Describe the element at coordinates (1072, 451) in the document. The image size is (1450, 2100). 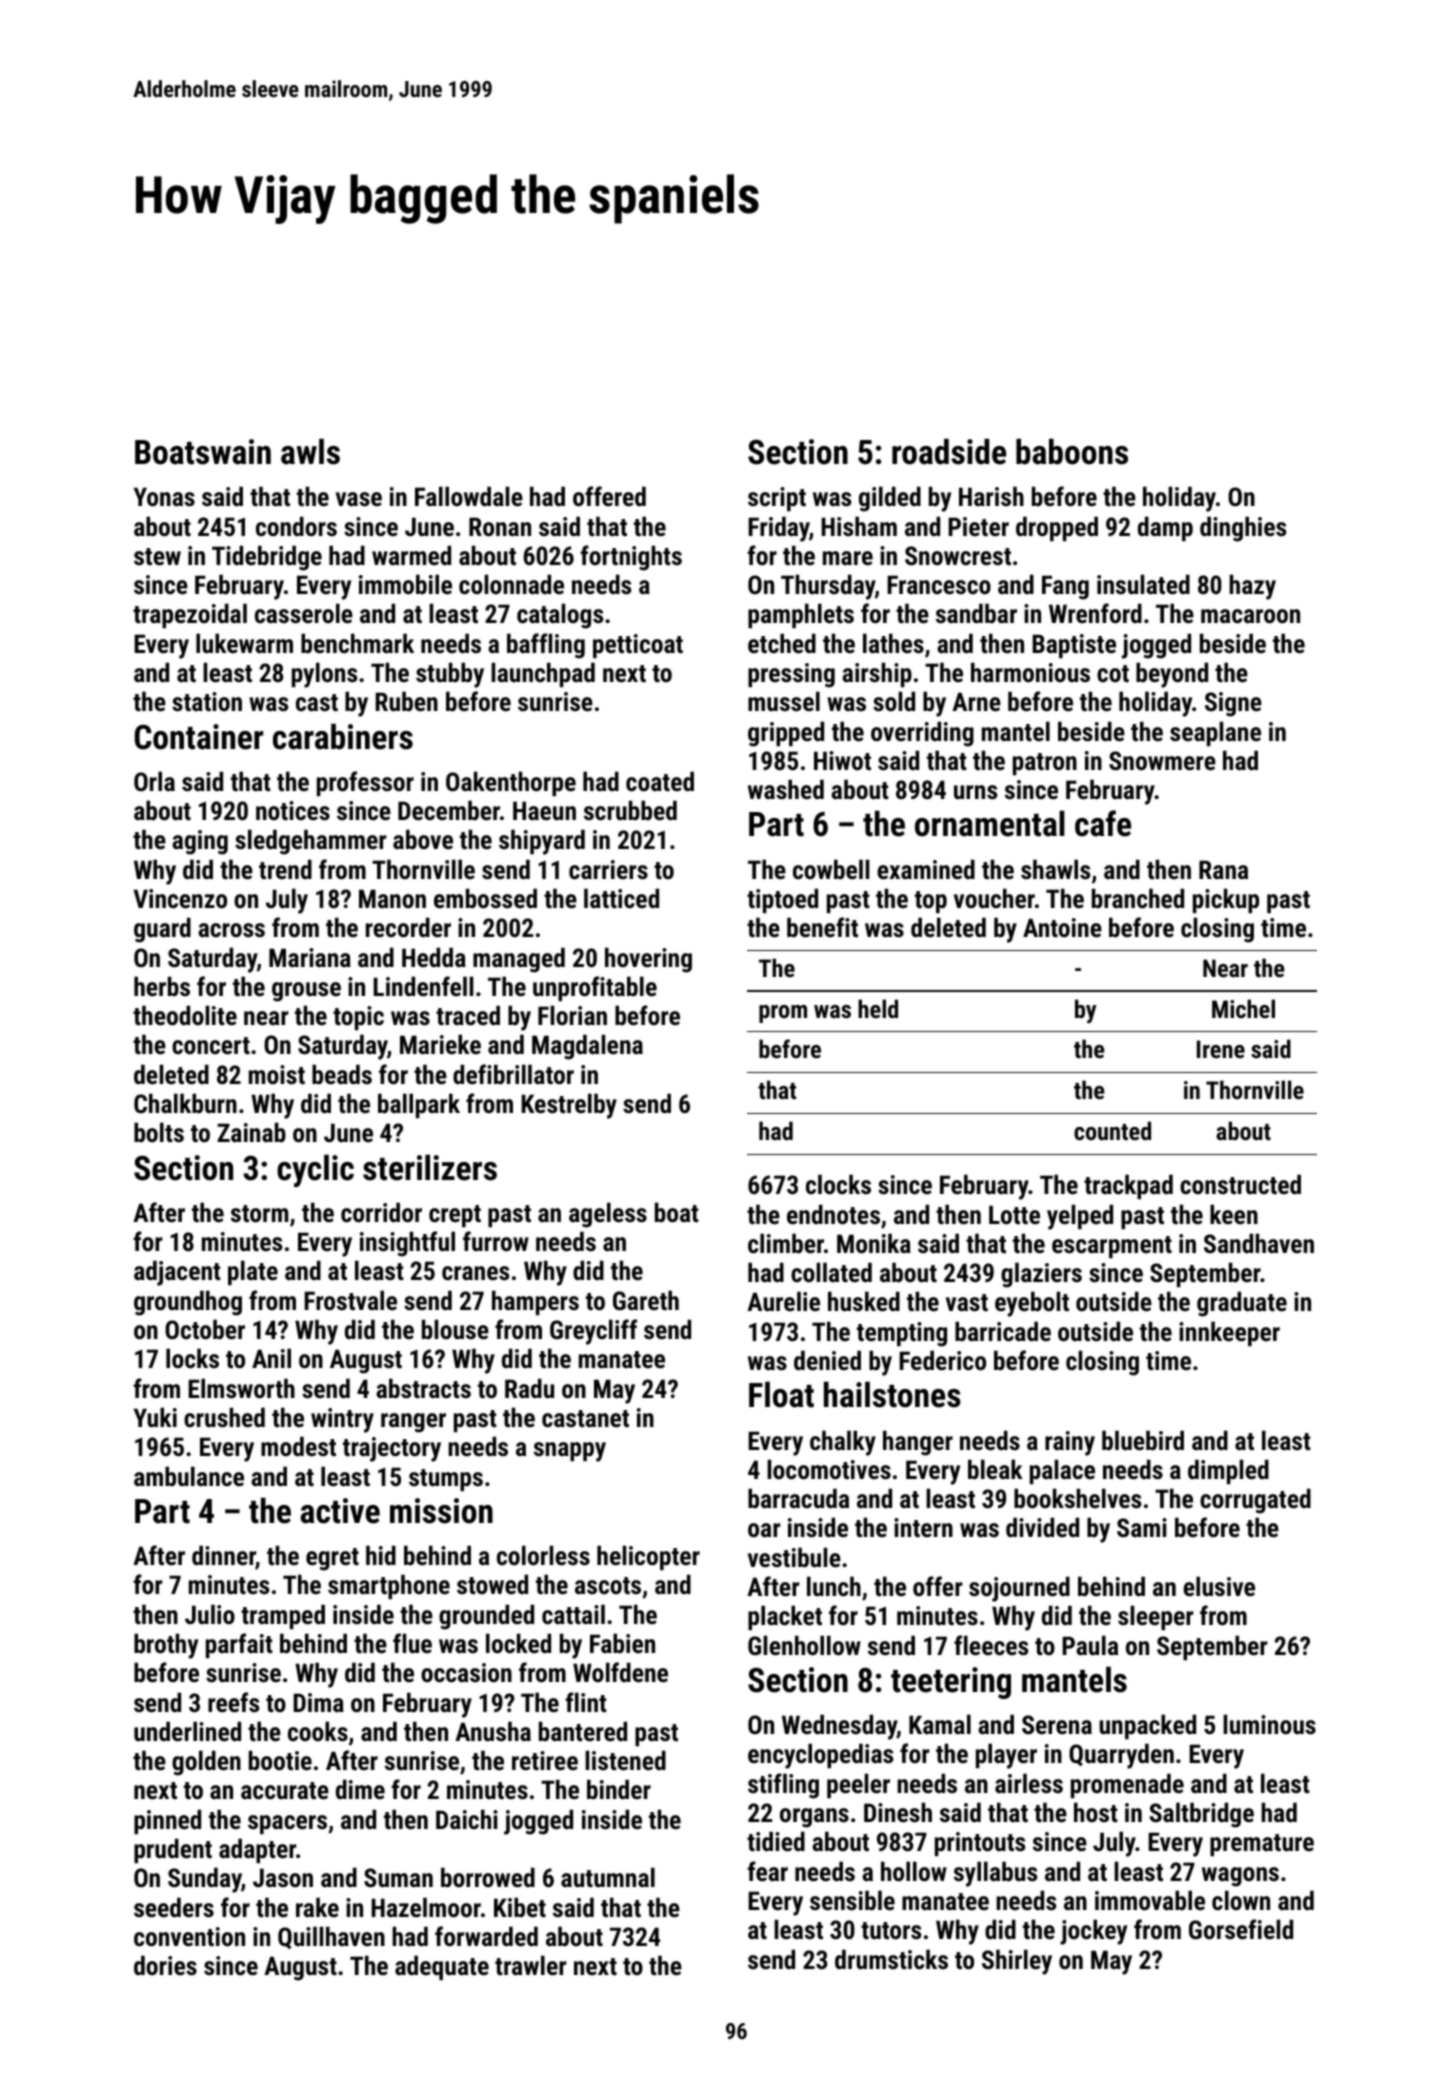
I see `baboons` at that location.
